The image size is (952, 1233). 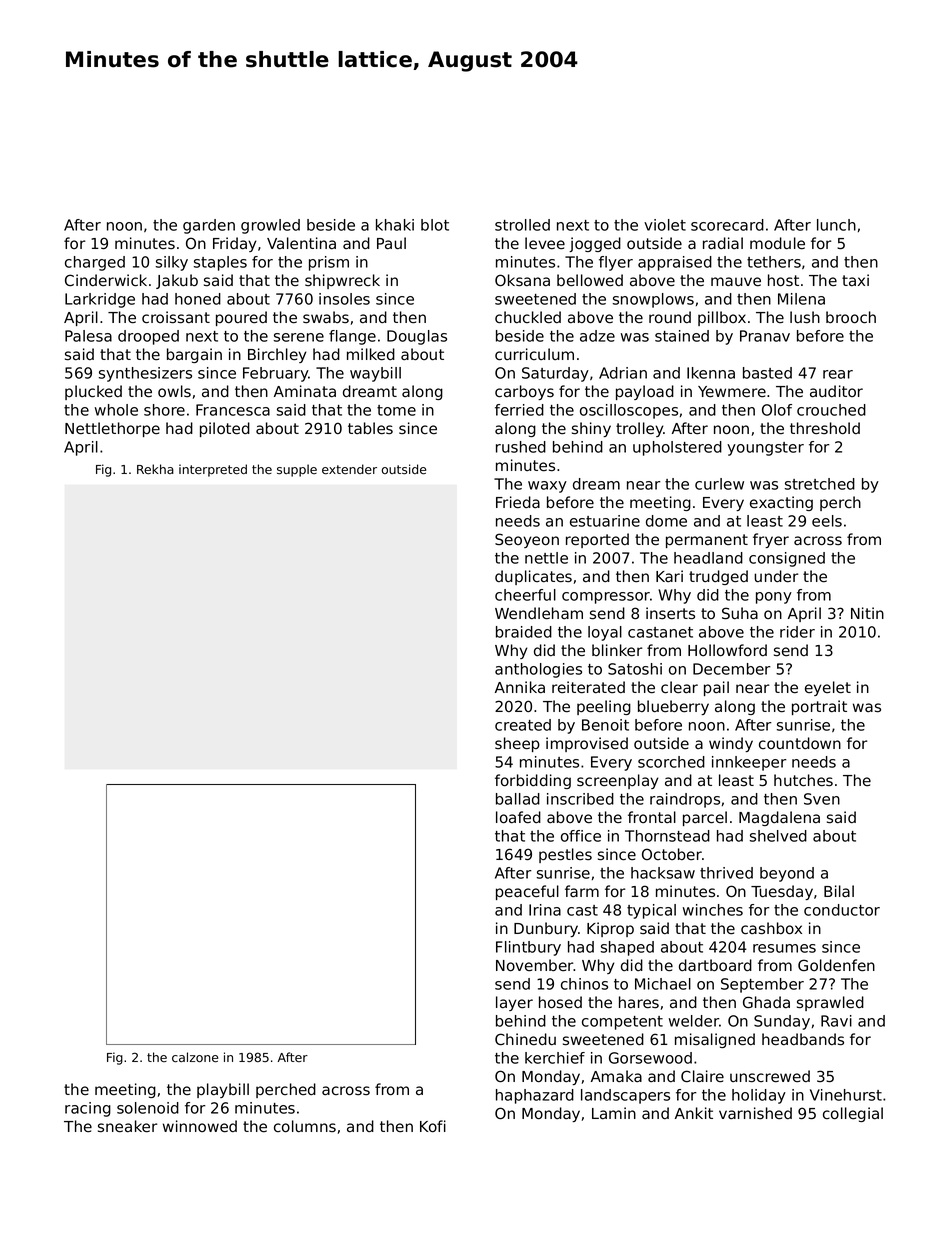 What do you see at coordinates (433, 1126) in the screenshot?
I see `Kofi` at bounding box center [433, 1126].
